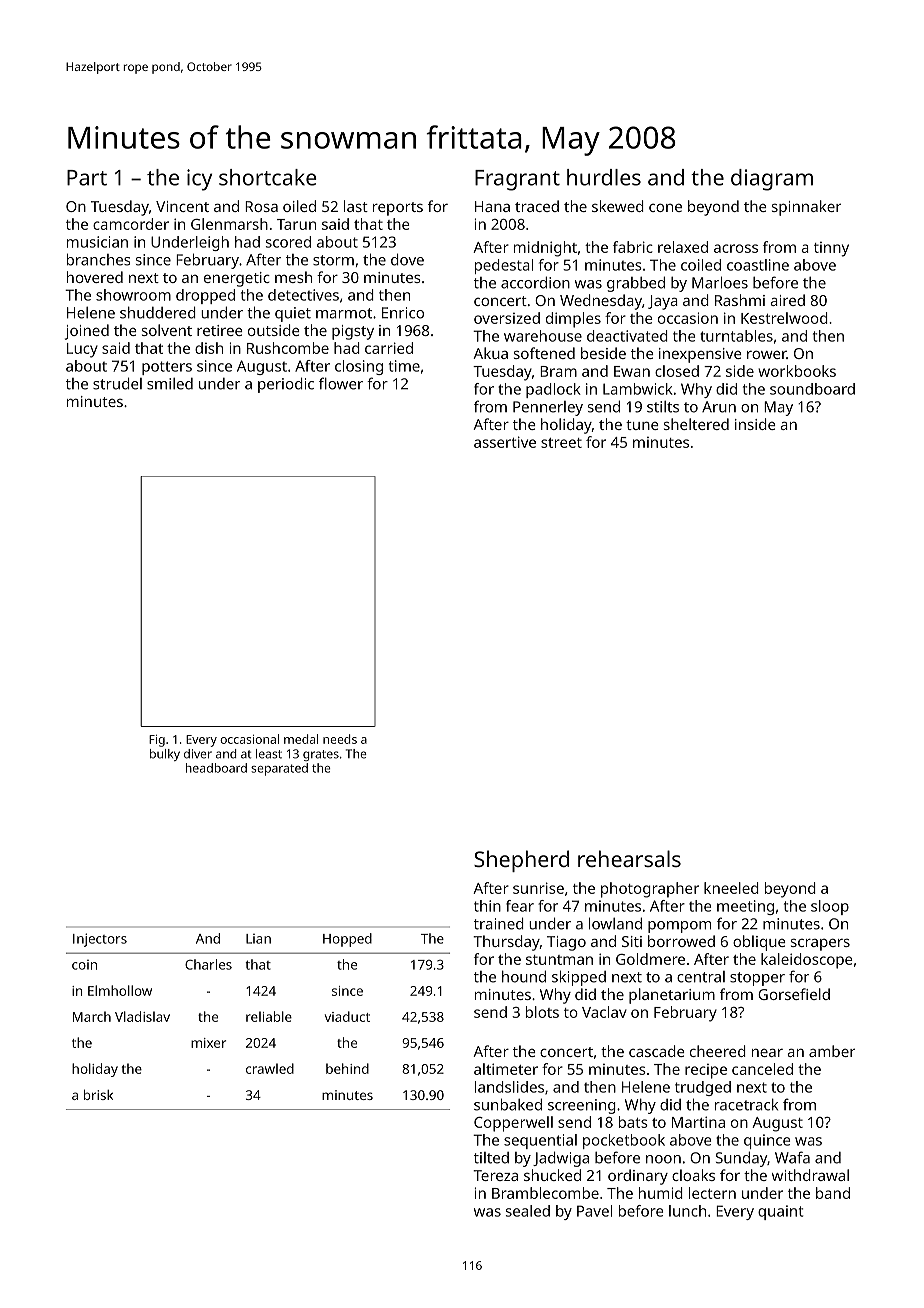  I want to click on Shepherd, so click(521, 861).
